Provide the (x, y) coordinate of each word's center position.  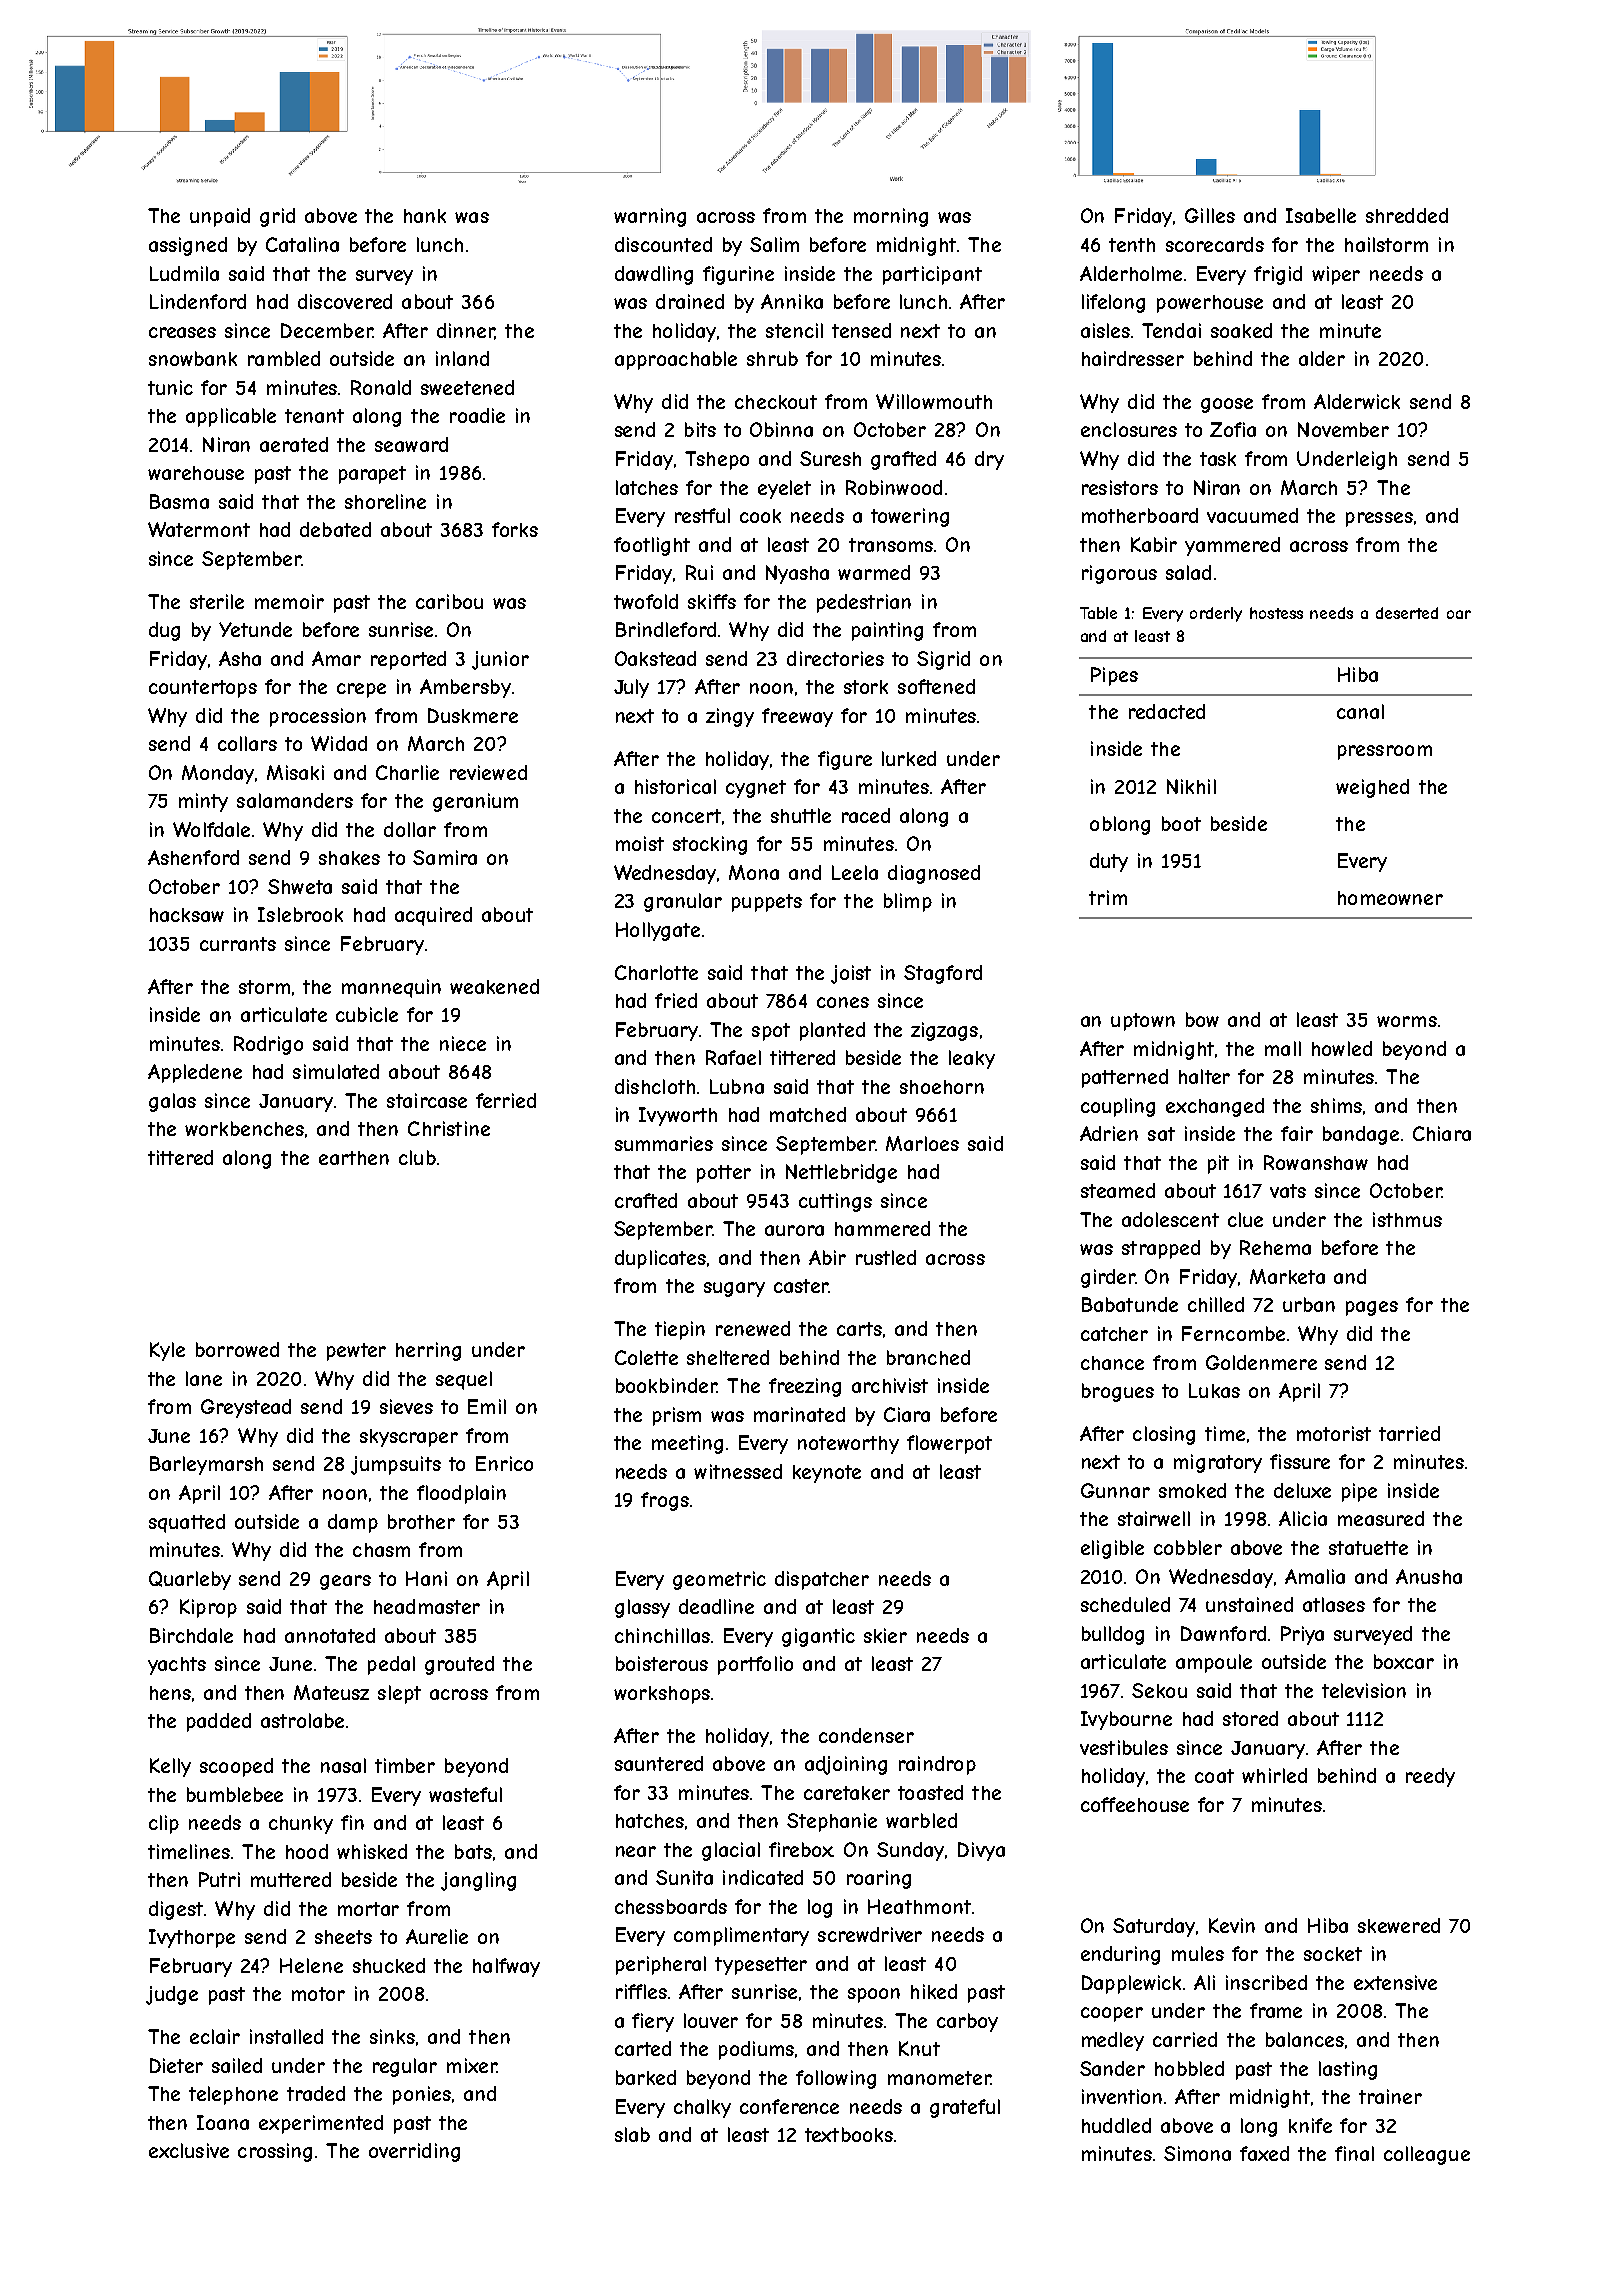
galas (172, 1102)
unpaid (220, 217)
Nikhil (1191, 786)
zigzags (944, 1031)
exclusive (189, 2150)
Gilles (1210, 215)
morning (891, 217)
